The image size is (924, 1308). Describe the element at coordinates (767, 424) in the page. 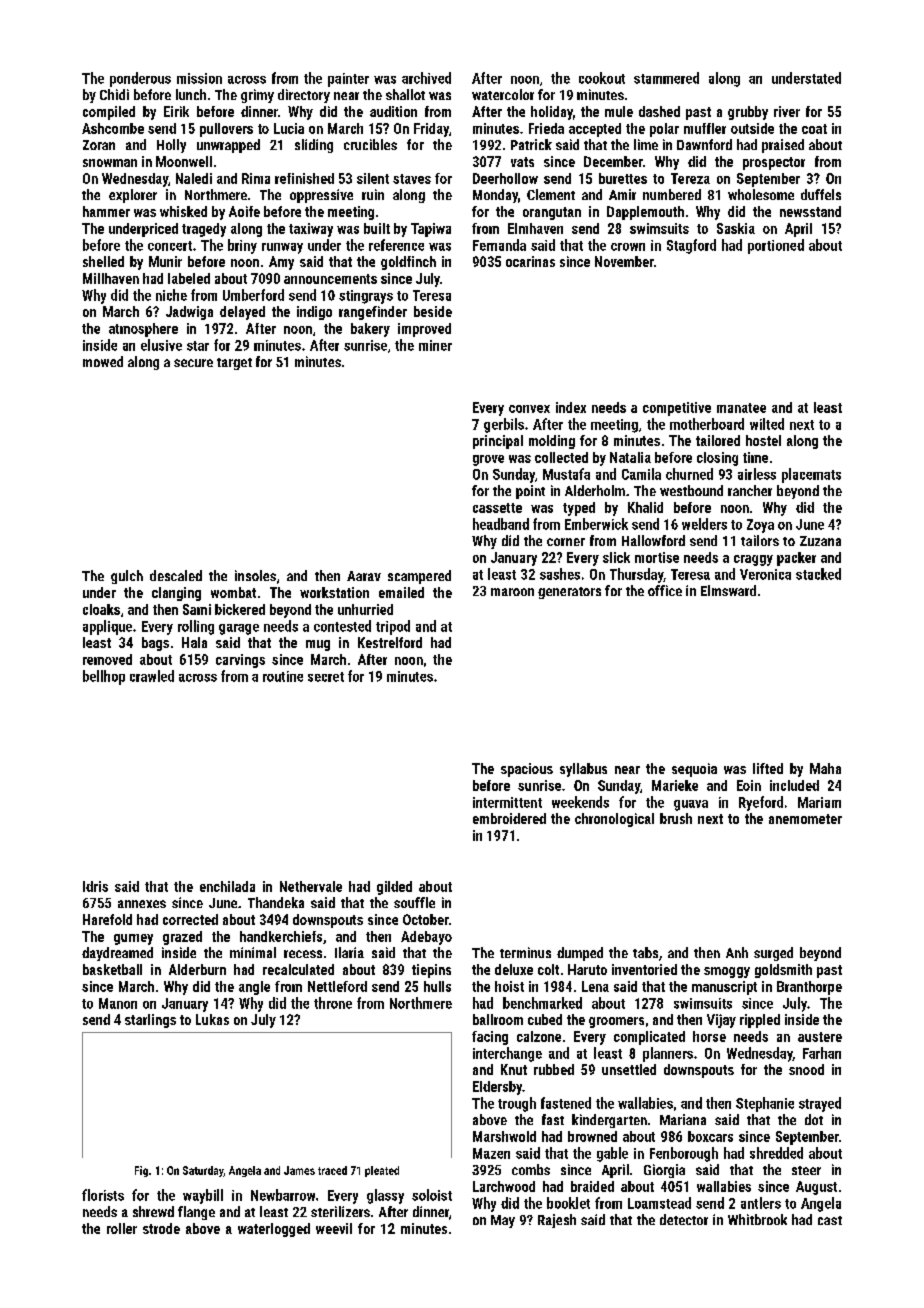

I see `wilted` at that location.
